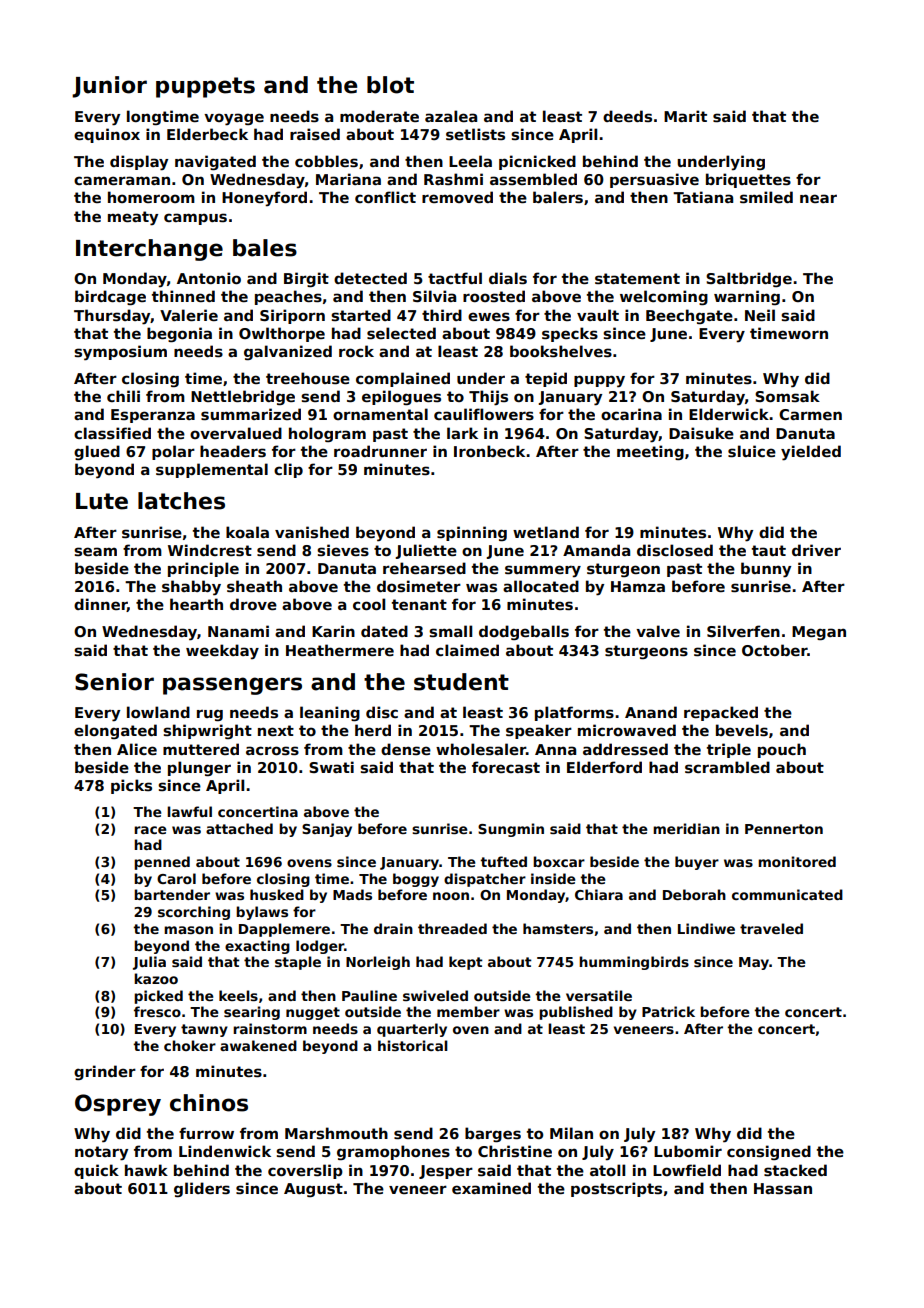 This screenshot has width=924, height=1308. What do you see at coordinates (313, 1190) in the screenshot?
I see `August` at bounding box center [313, 1190].
